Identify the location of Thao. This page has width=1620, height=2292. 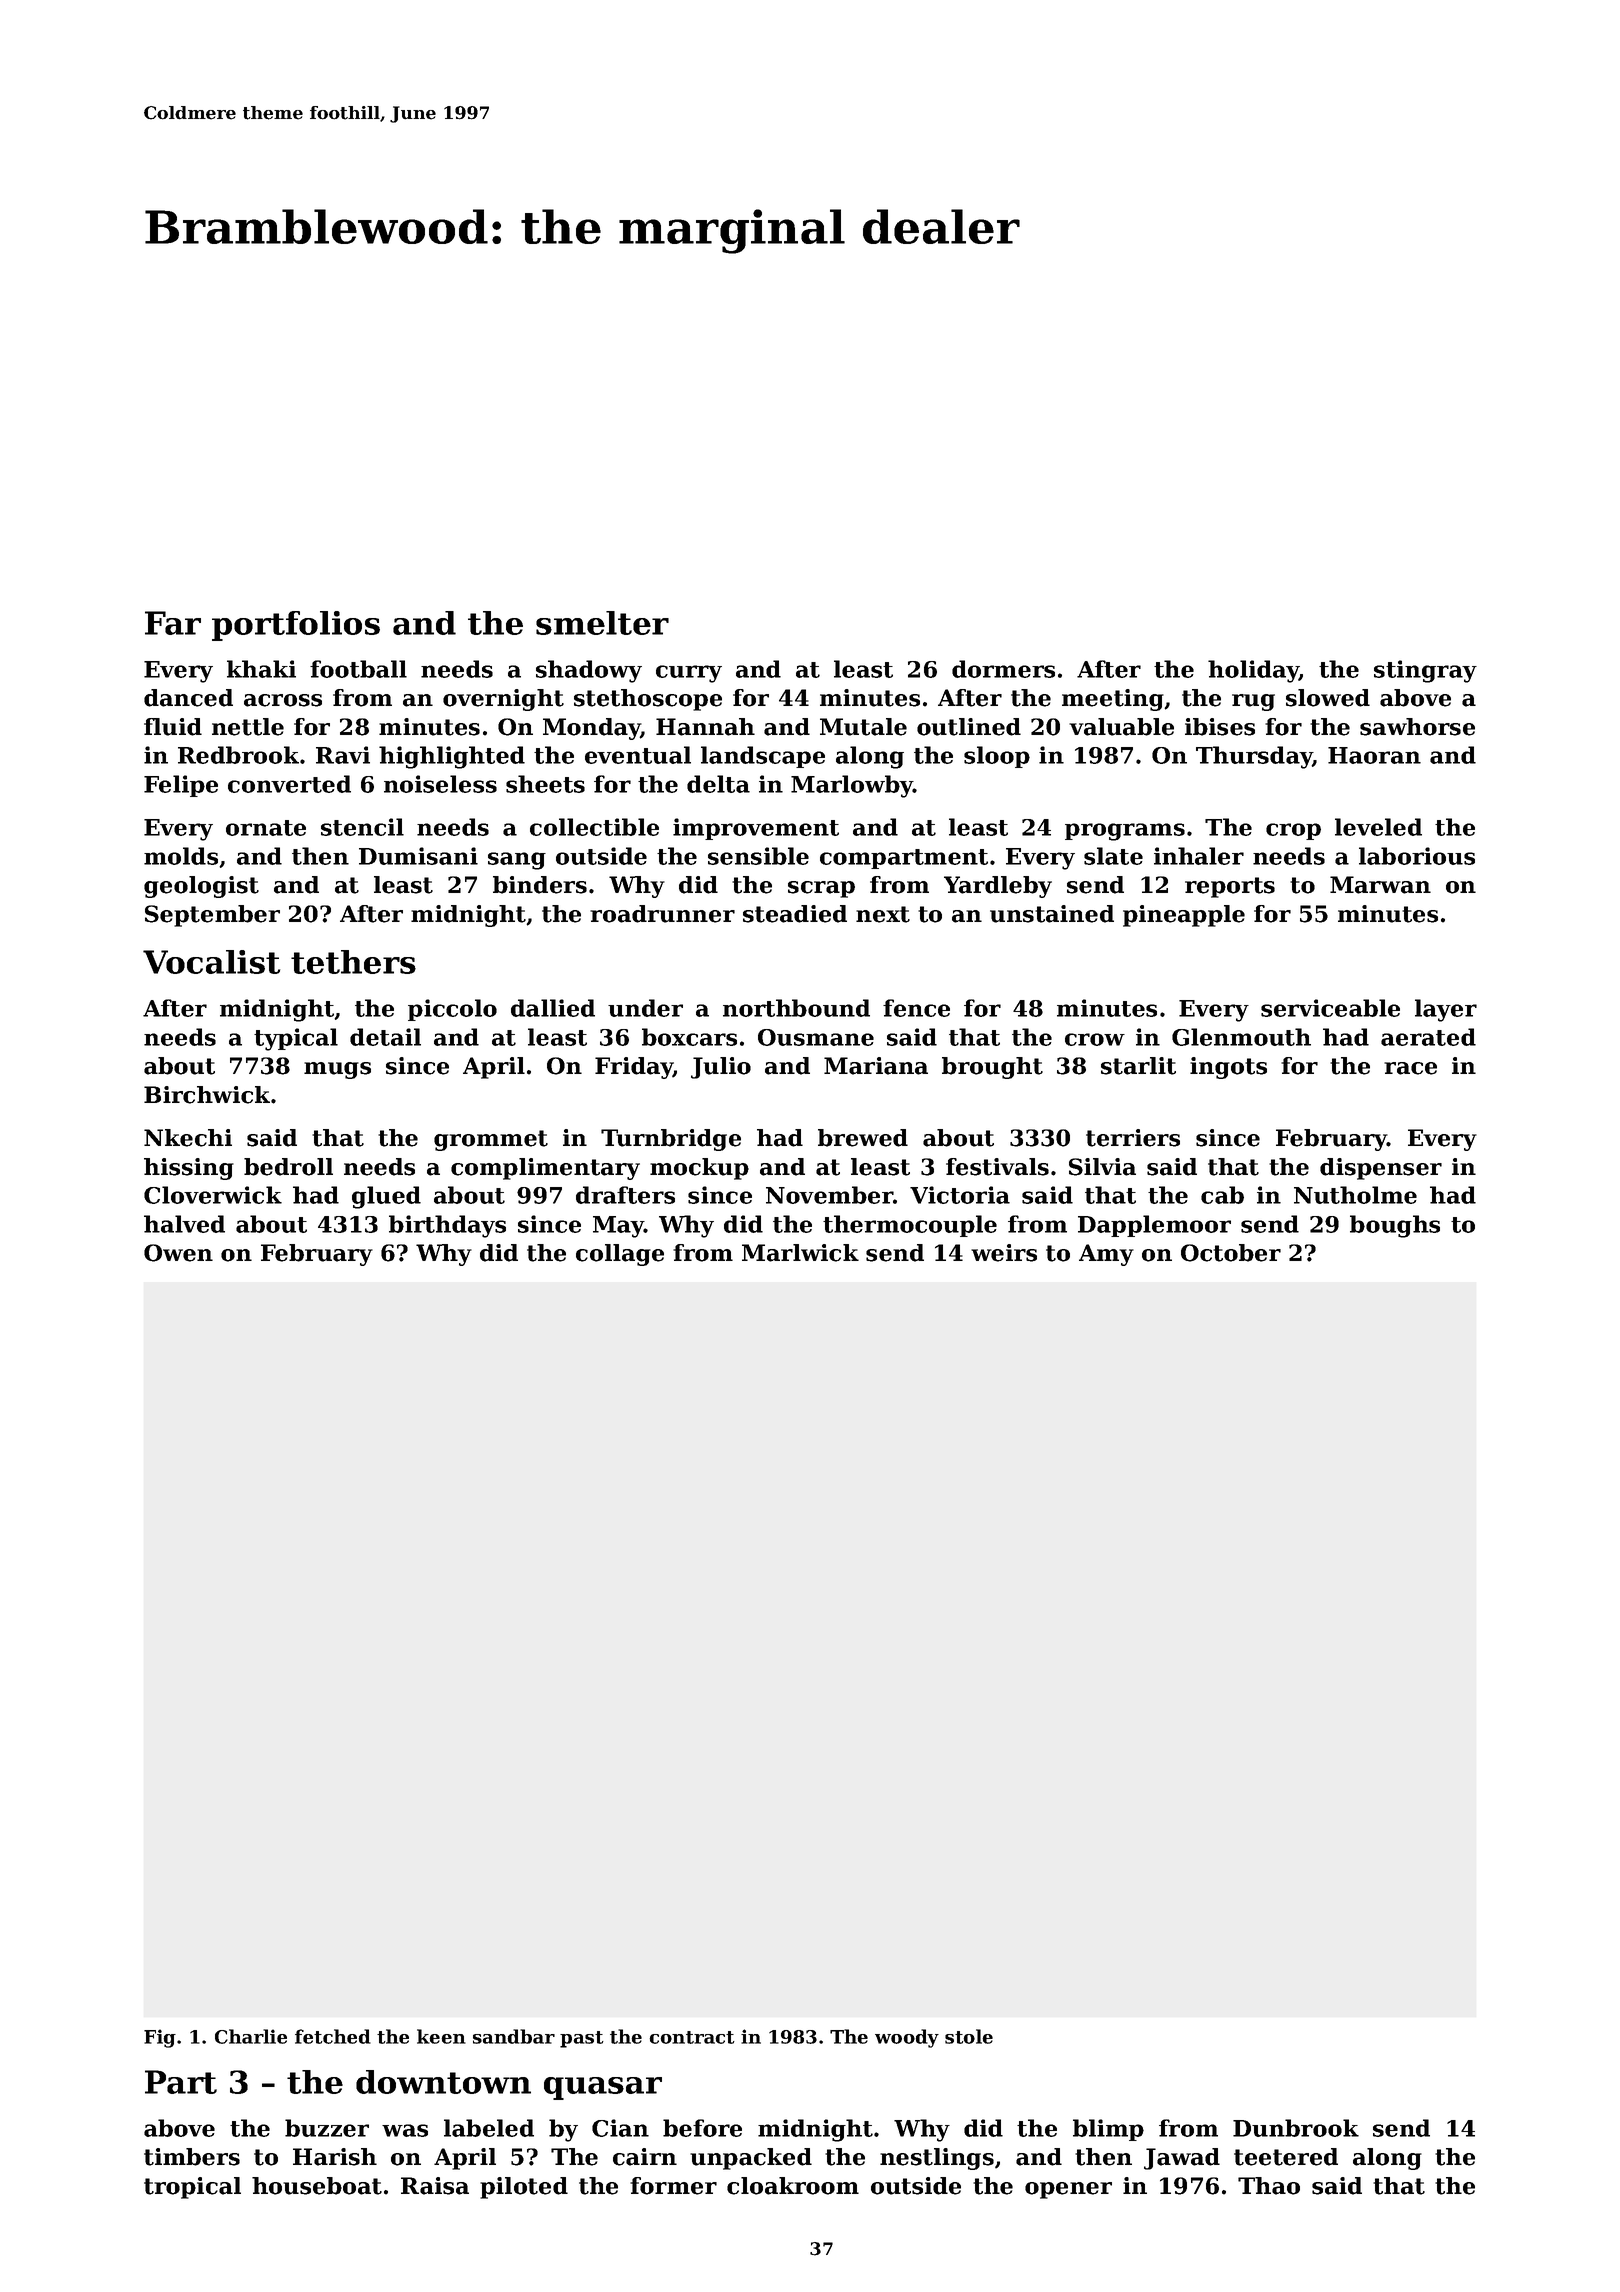
(1269, 2186).
